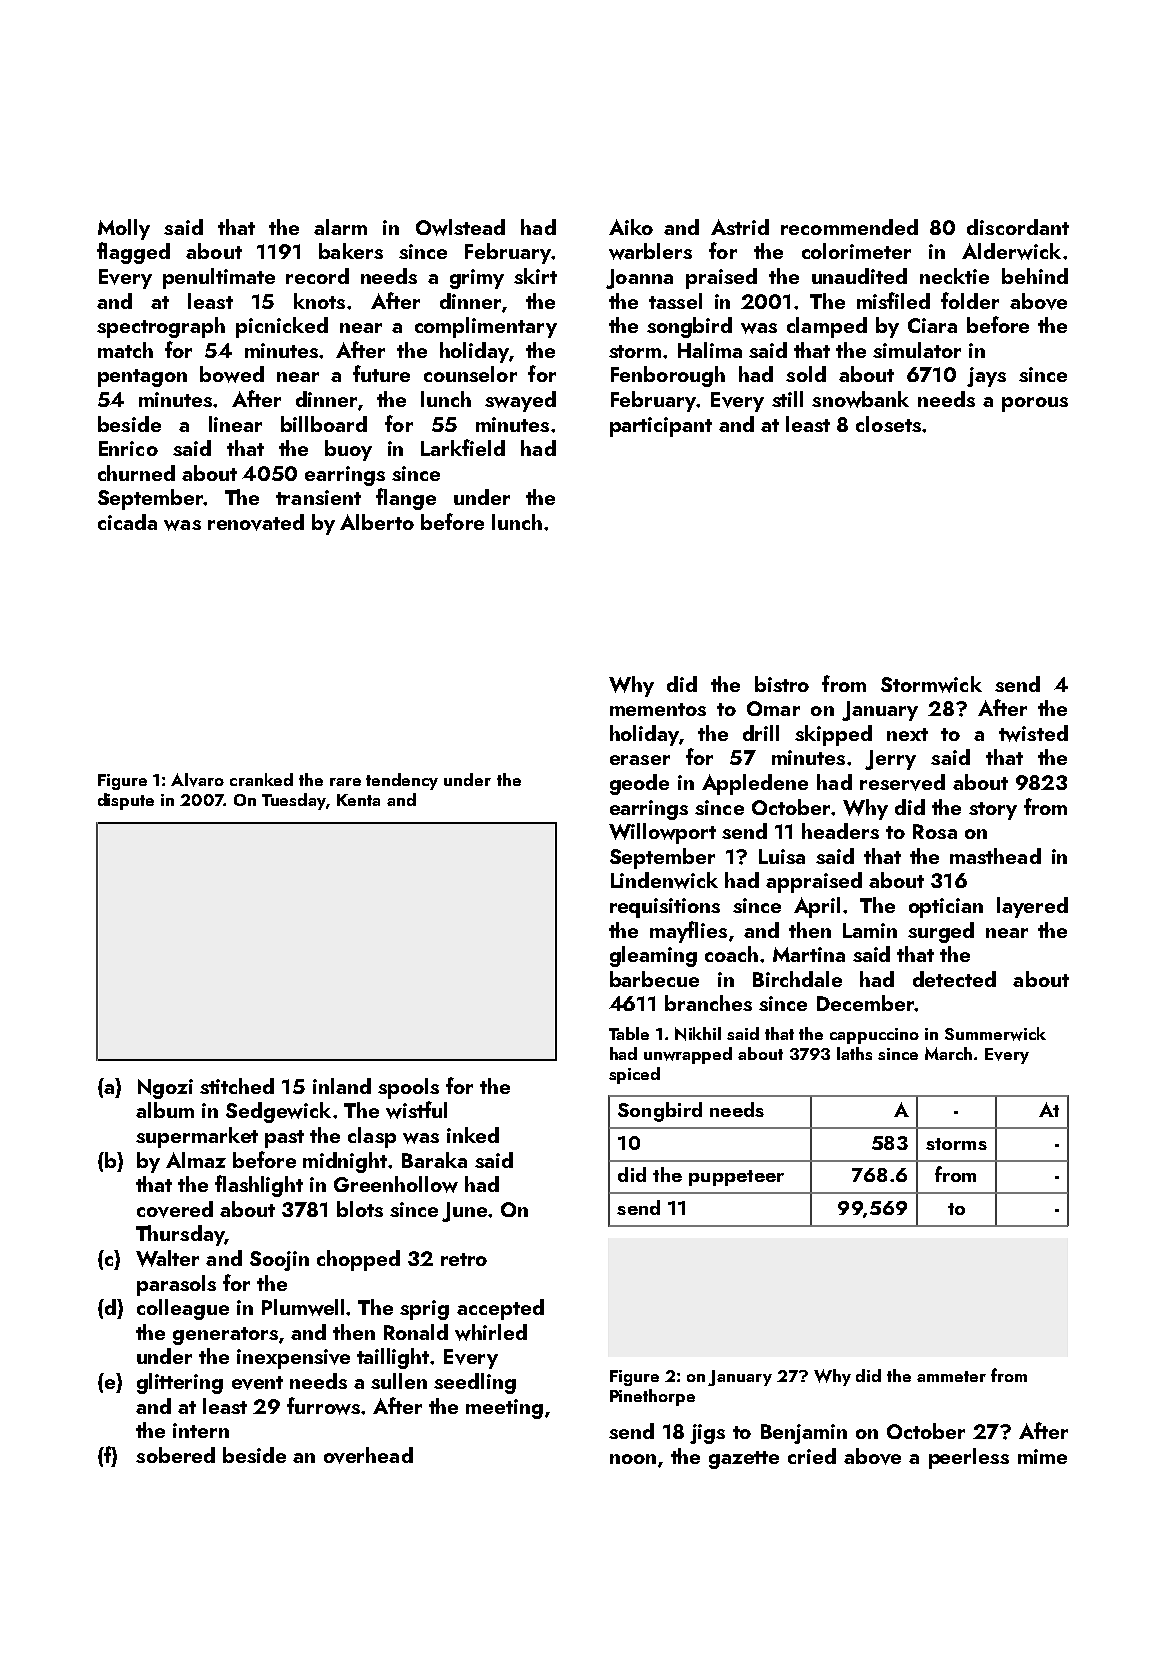 Image resolution: width=1165 pixels, height=1654 pixels. I want to click on parasols, so click(176, 1285).
